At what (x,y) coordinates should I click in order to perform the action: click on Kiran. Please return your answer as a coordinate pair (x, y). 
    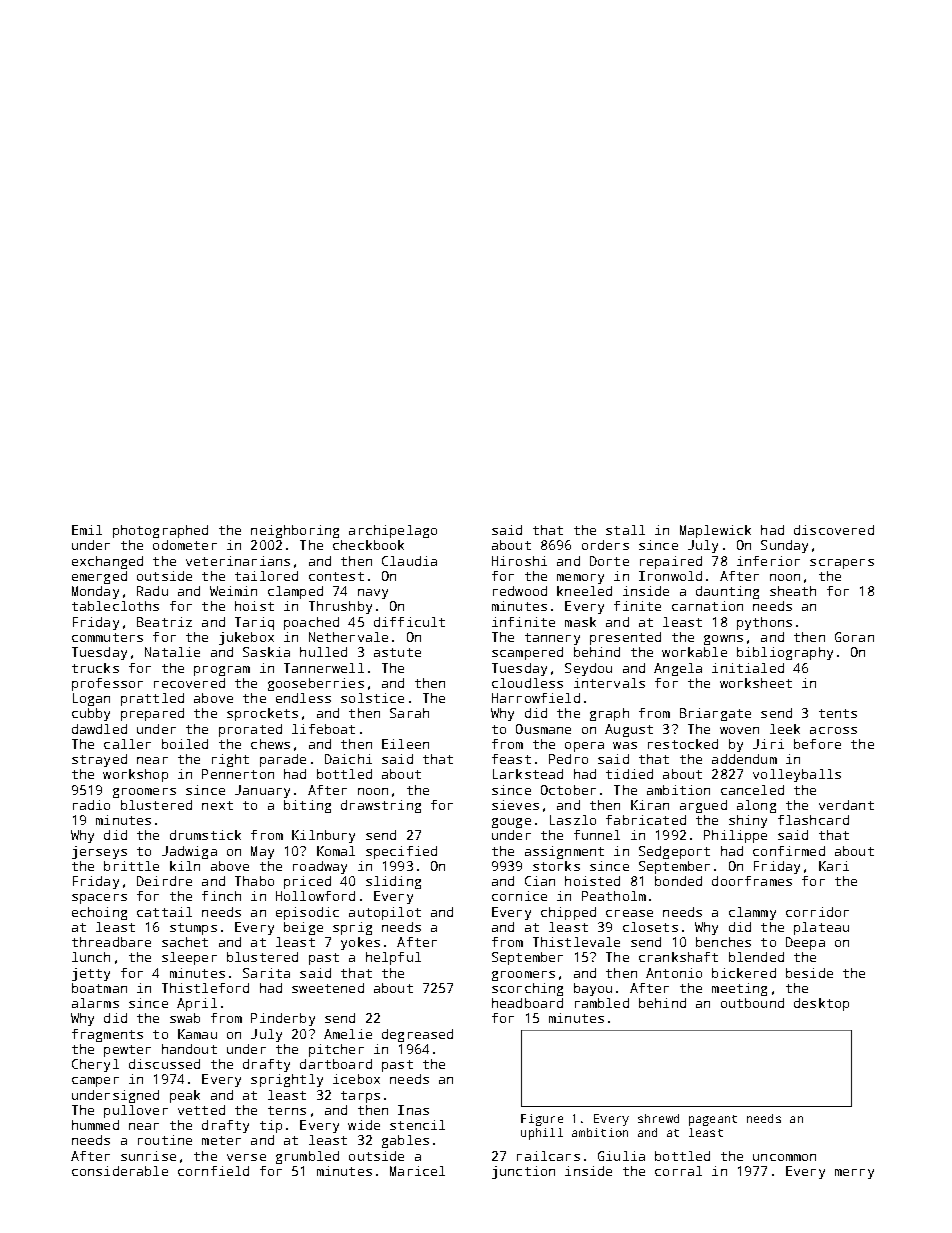
    Looking at the image, I should click on (650, 805).
